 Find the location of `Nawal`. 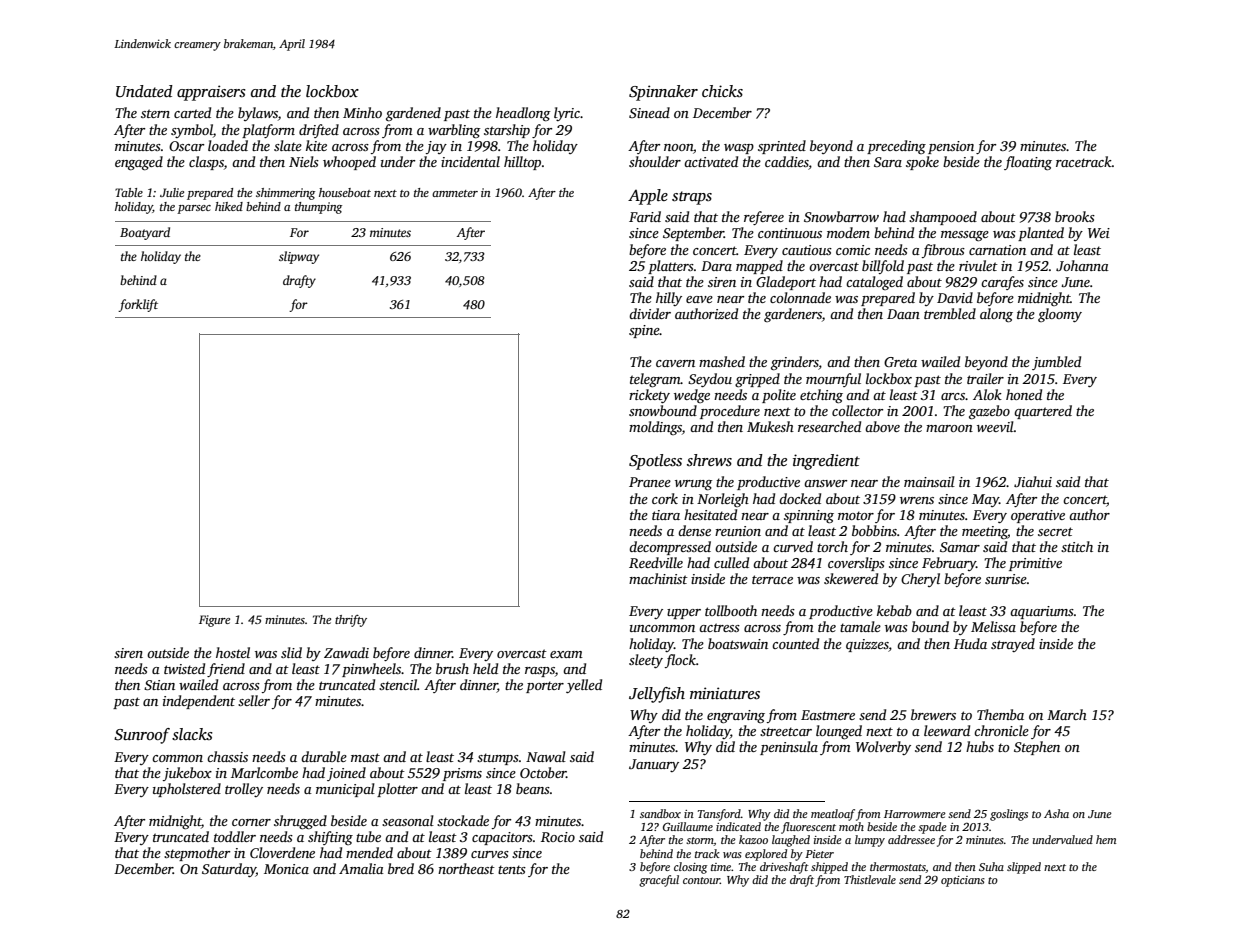

Nawal is located at coordinates (546, 756).
